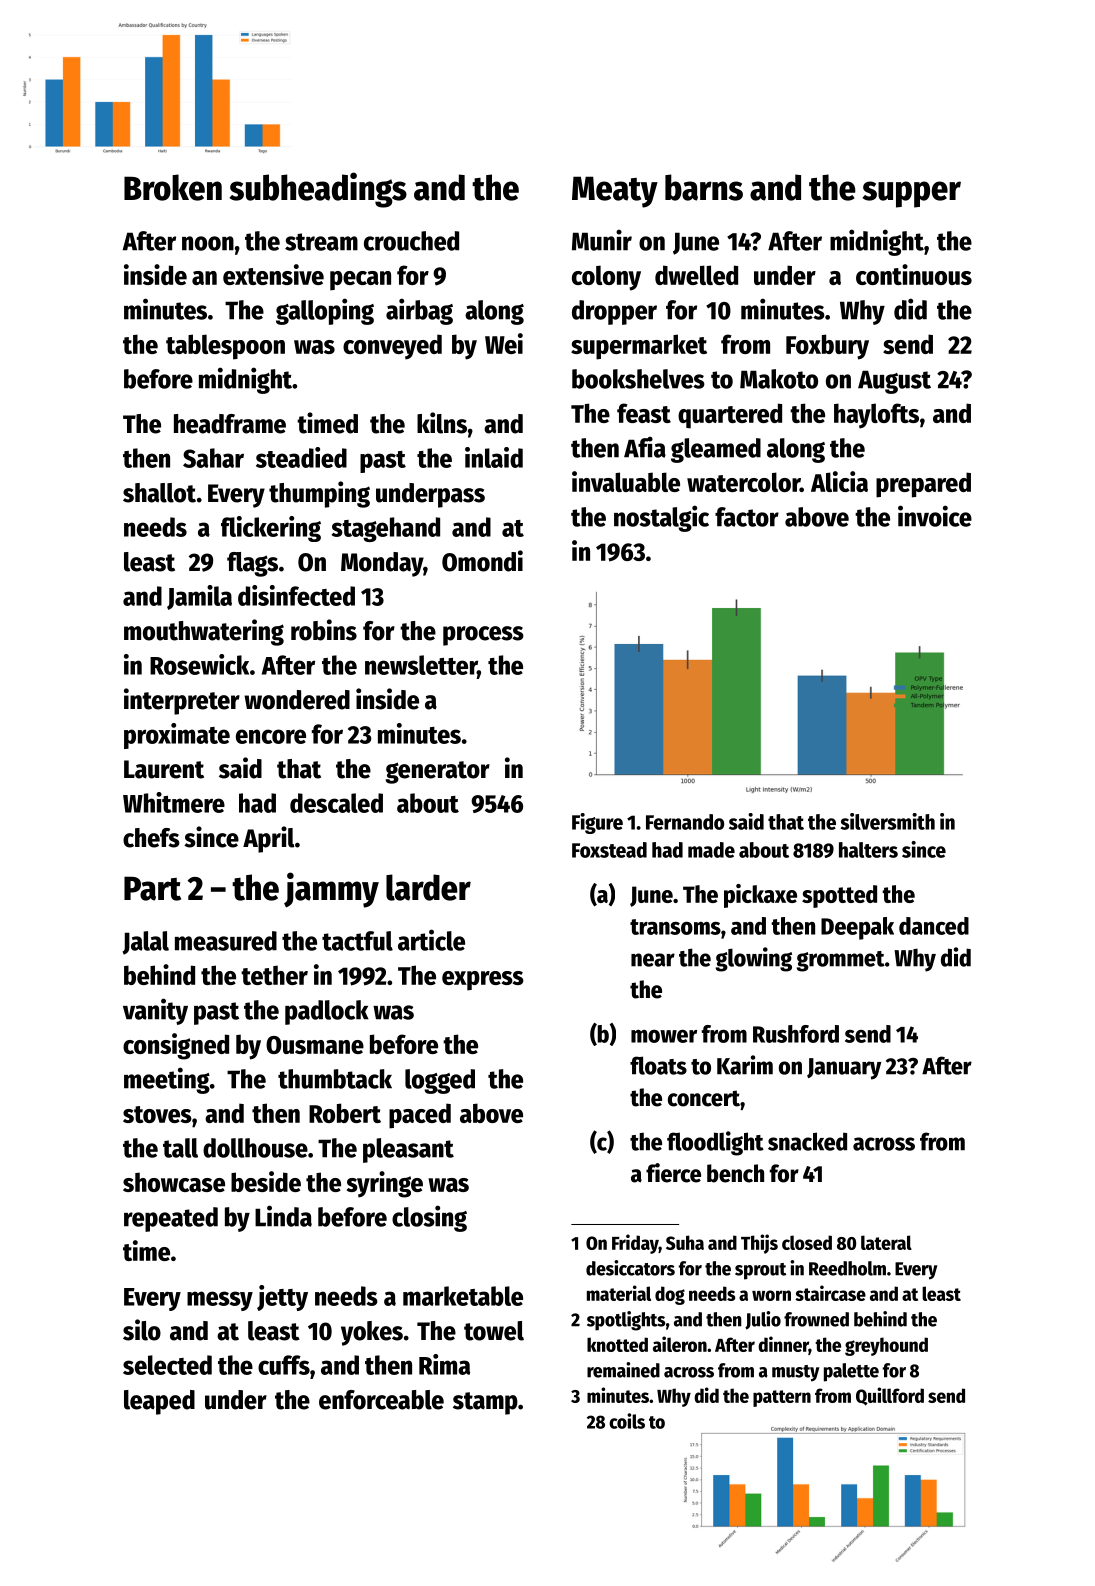 This image has width=1095, height=1586. I want to click on tether, so click(274, 975).
